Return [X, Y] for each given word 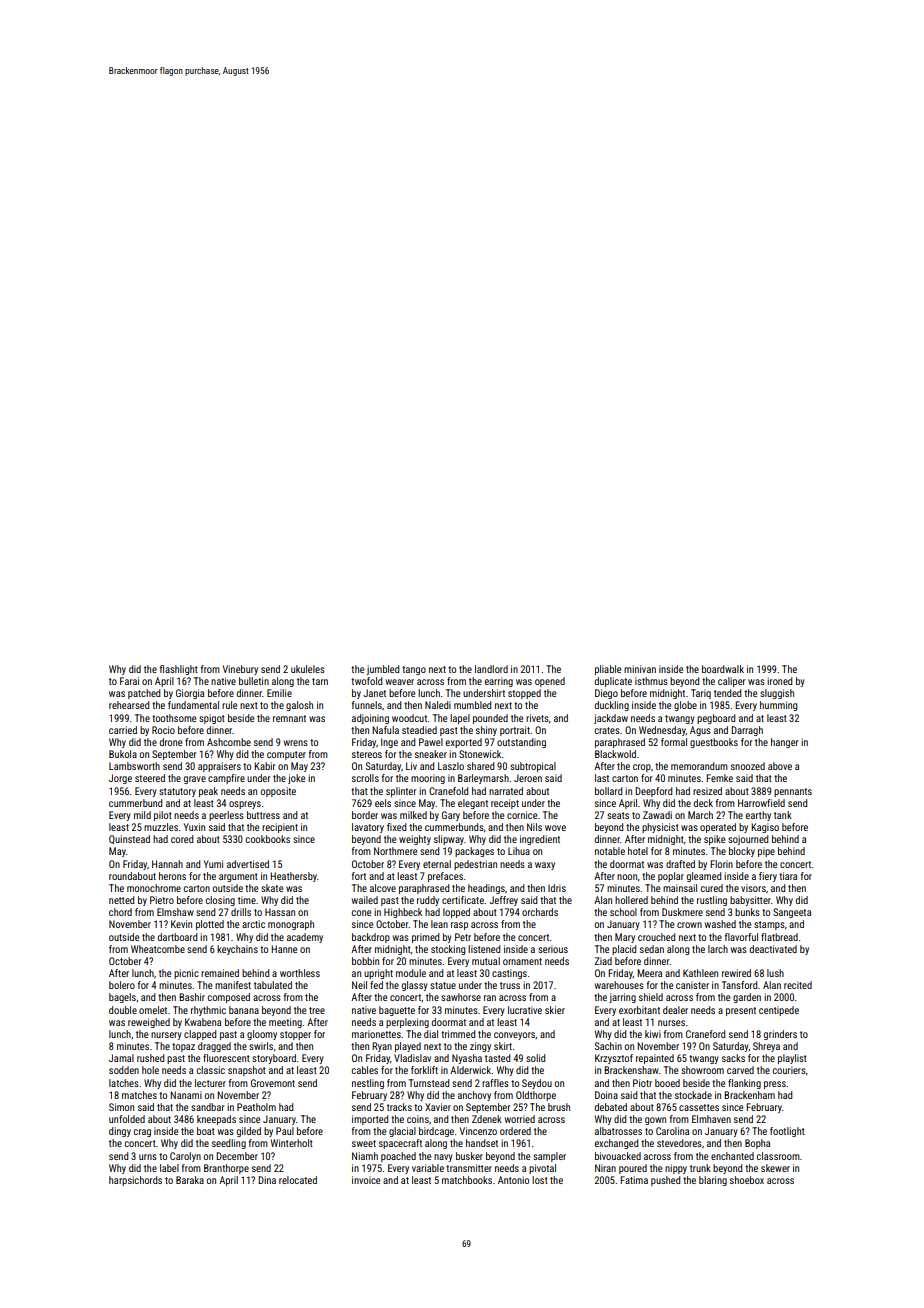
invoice [366, 1180]
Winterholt [292, 1143]
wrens [296, 743]
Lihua [519, 851]
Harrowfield [761, 803]
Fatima [634, 1180]
